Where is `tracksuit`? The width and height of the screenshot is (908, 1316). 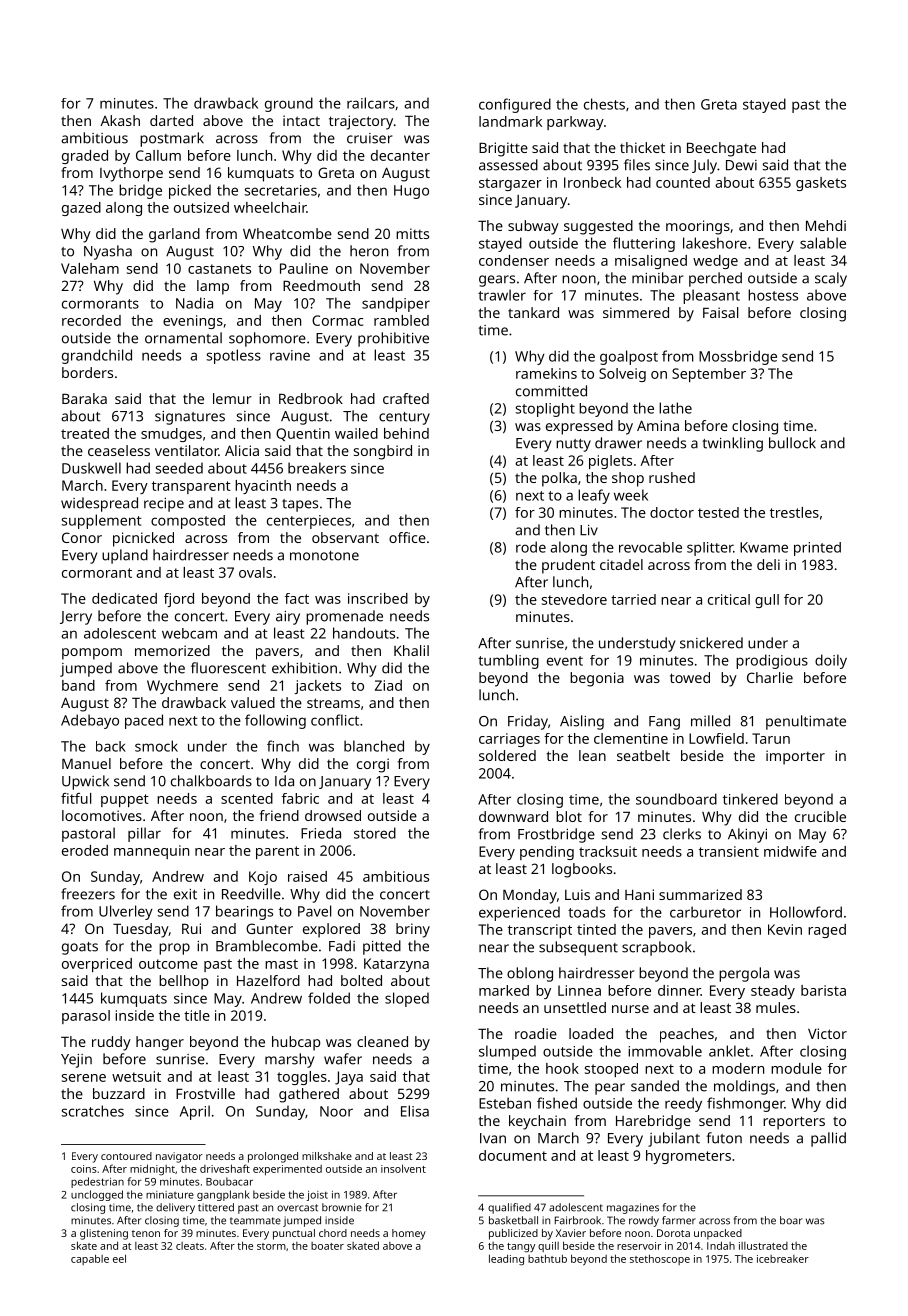 tracksuit is located at coordinates (608, 851).
